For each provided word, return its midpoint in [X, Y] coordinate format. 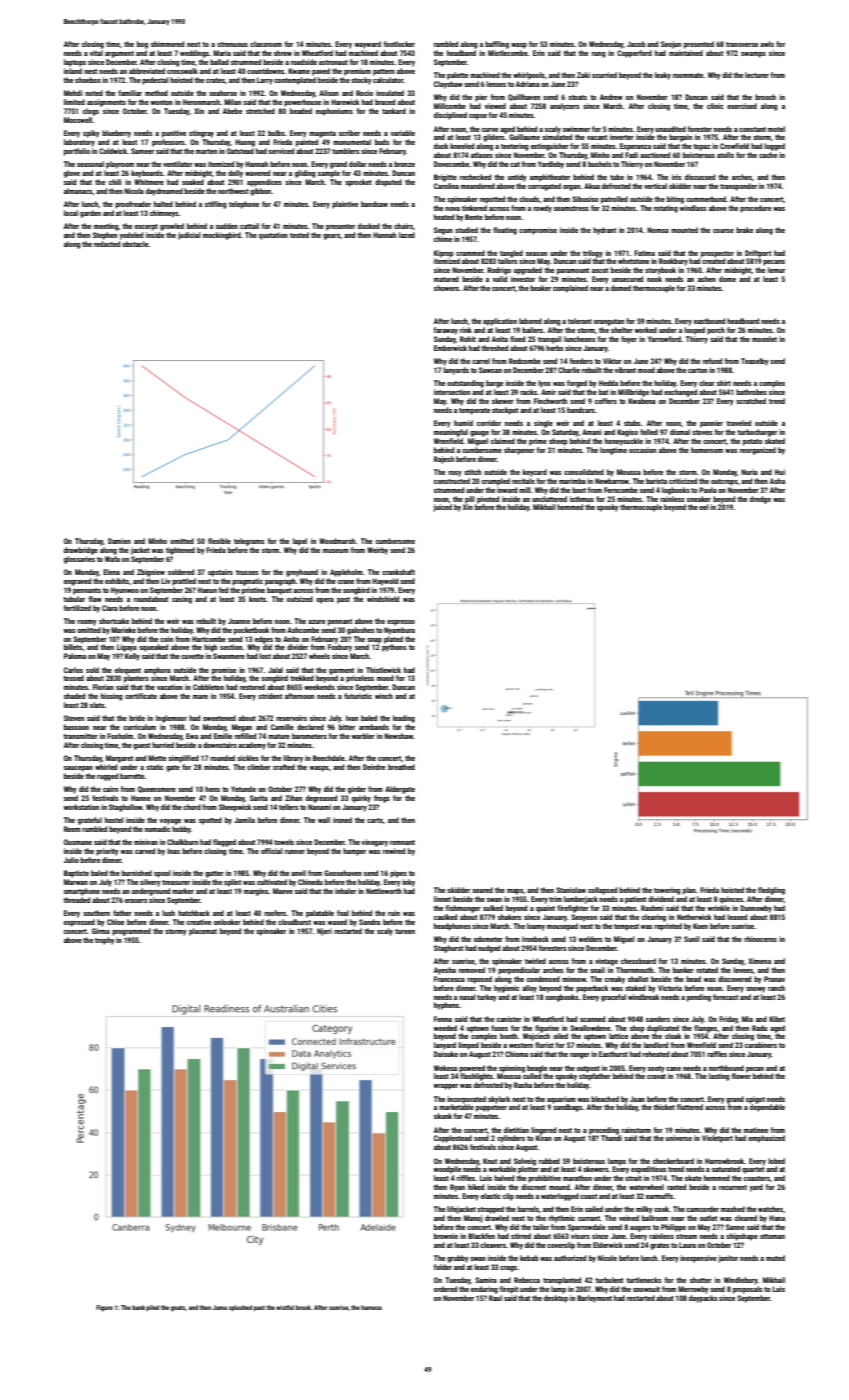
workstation [81, 807]
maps [515, 892]
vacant [597, 137]
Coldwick [113, 151]
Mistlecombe [508, 53]
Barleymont [594, 1299]
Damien [119, 541]
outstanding [465, 384]
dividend [661, 899]
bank [138, 1307]
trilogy [593, 254]
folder [443, 1267]
